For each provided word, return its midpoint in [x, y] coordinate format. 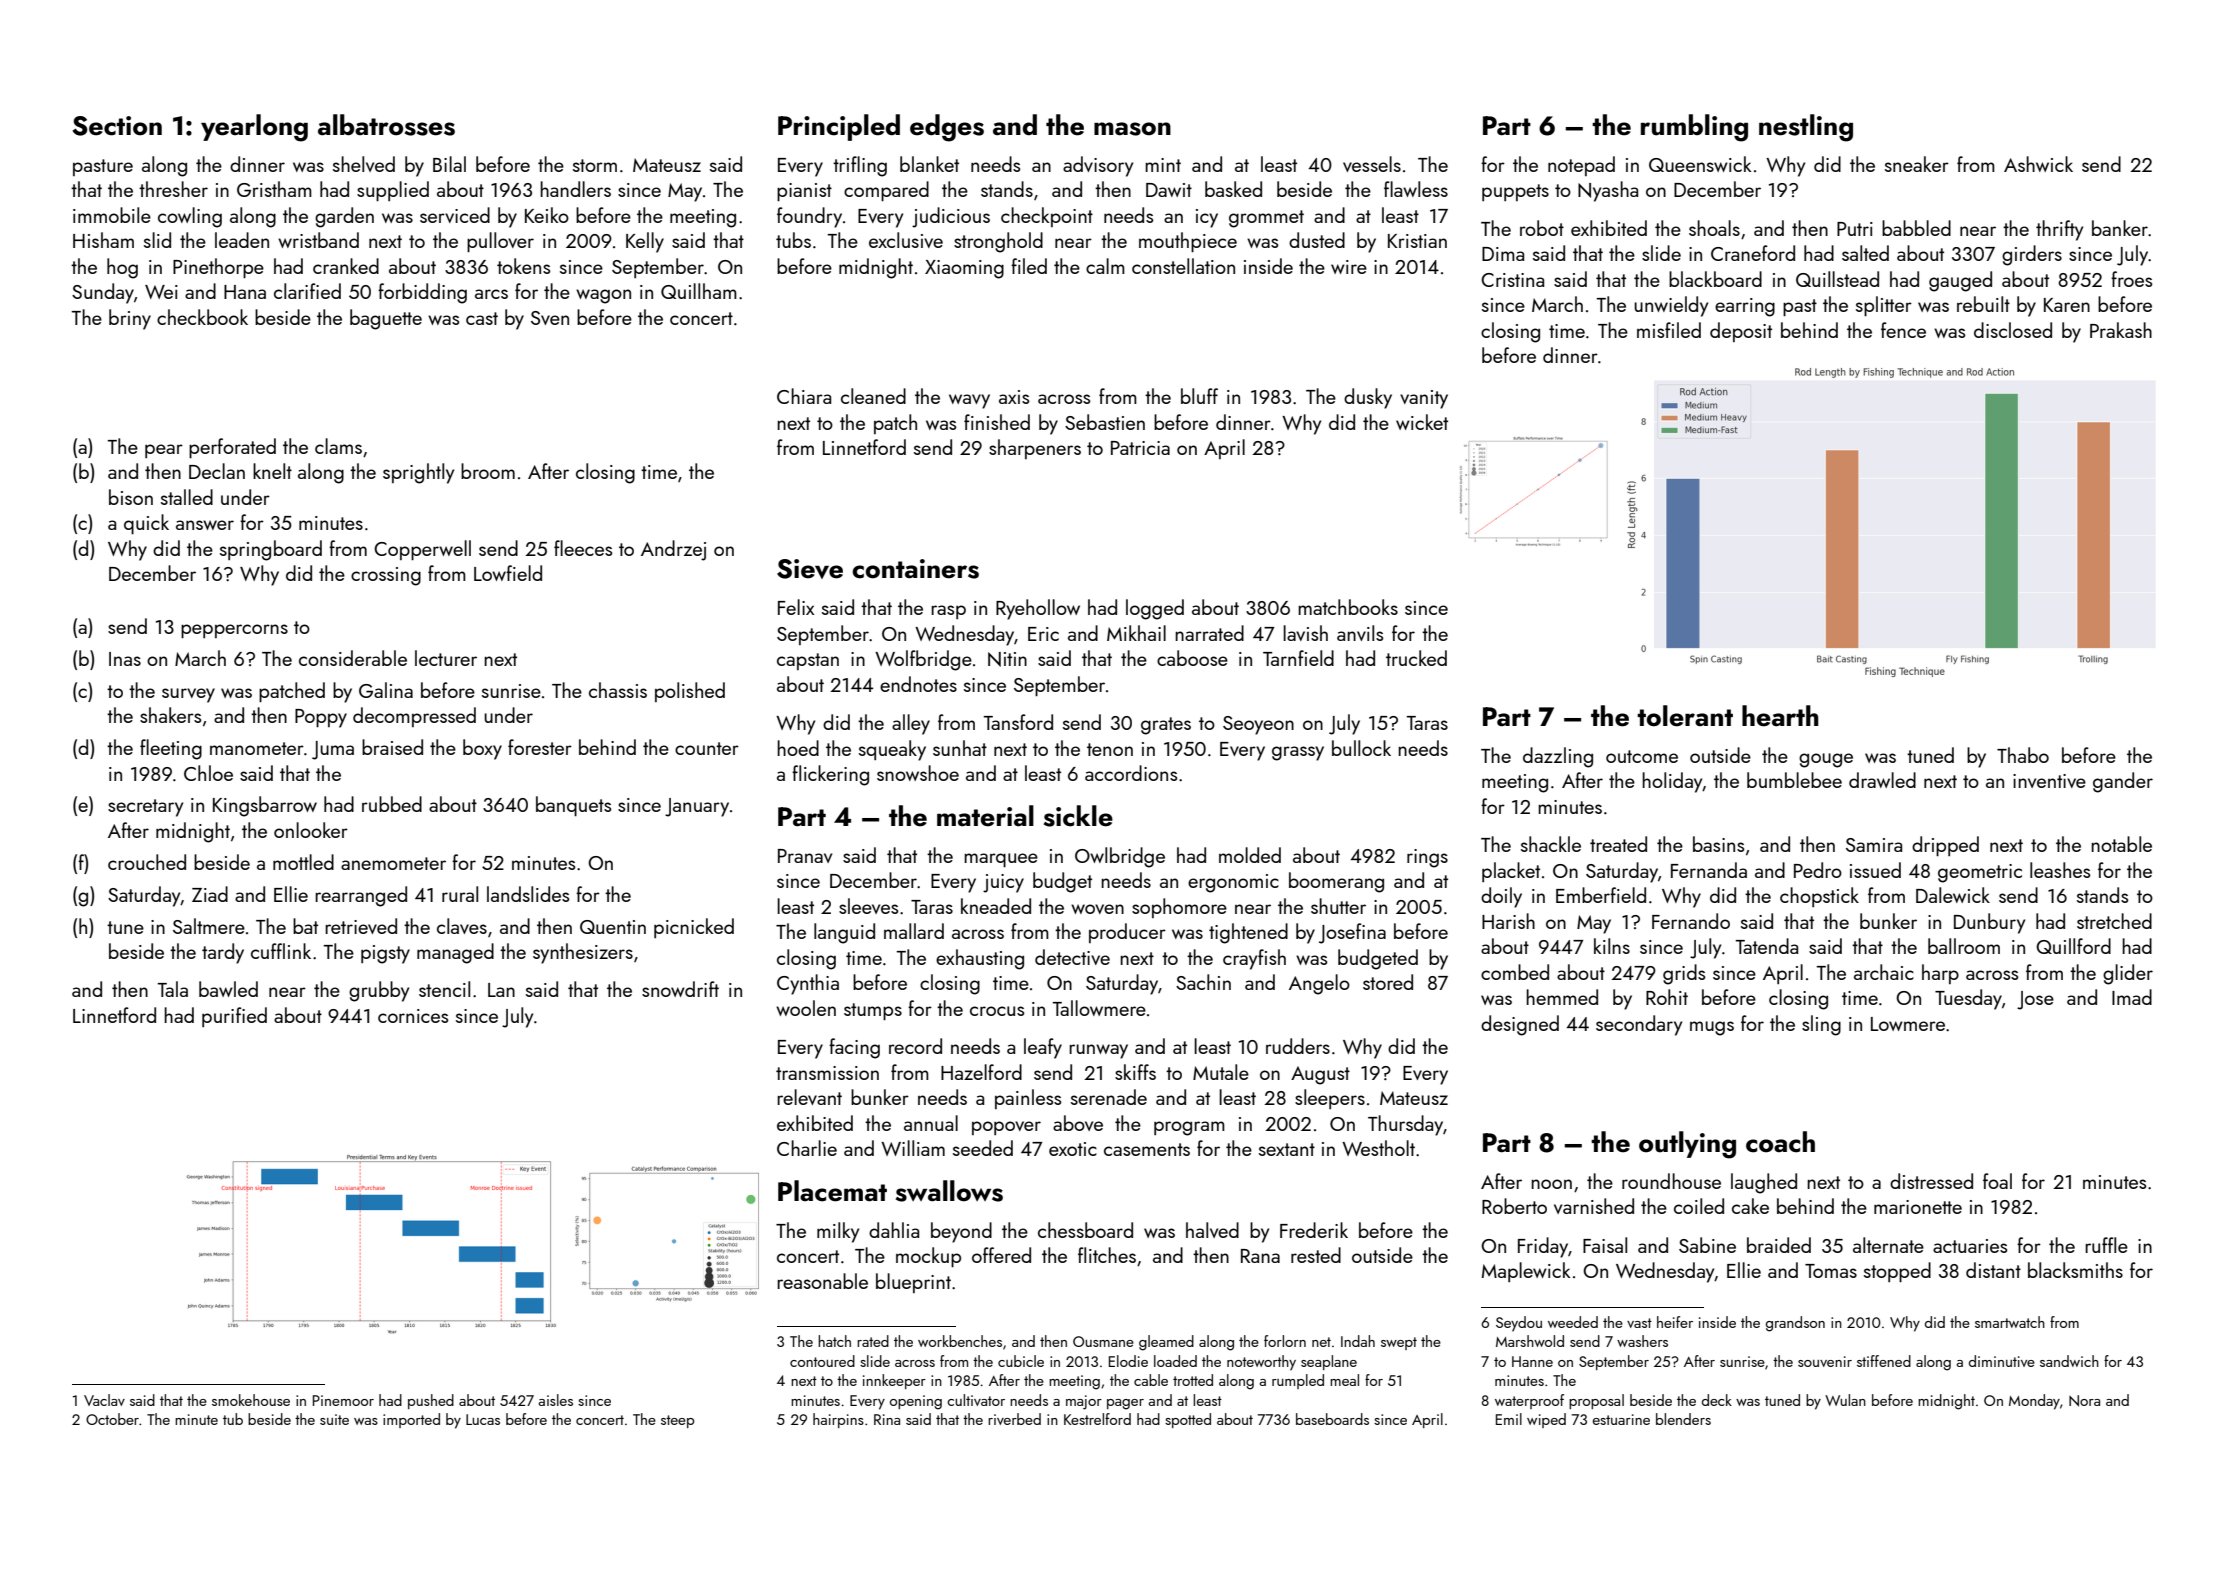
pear [164, 451]
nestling [1806, 128]
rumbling [1694, 128]
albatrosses [386, 125]
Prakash [2121, 330]
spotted [1188, 1420]
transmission [827, 1073]
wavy [969, 401]
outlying [1687, 1145]
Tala [173, 989]
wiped [1546, 1420]
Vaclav [104, 1400]
